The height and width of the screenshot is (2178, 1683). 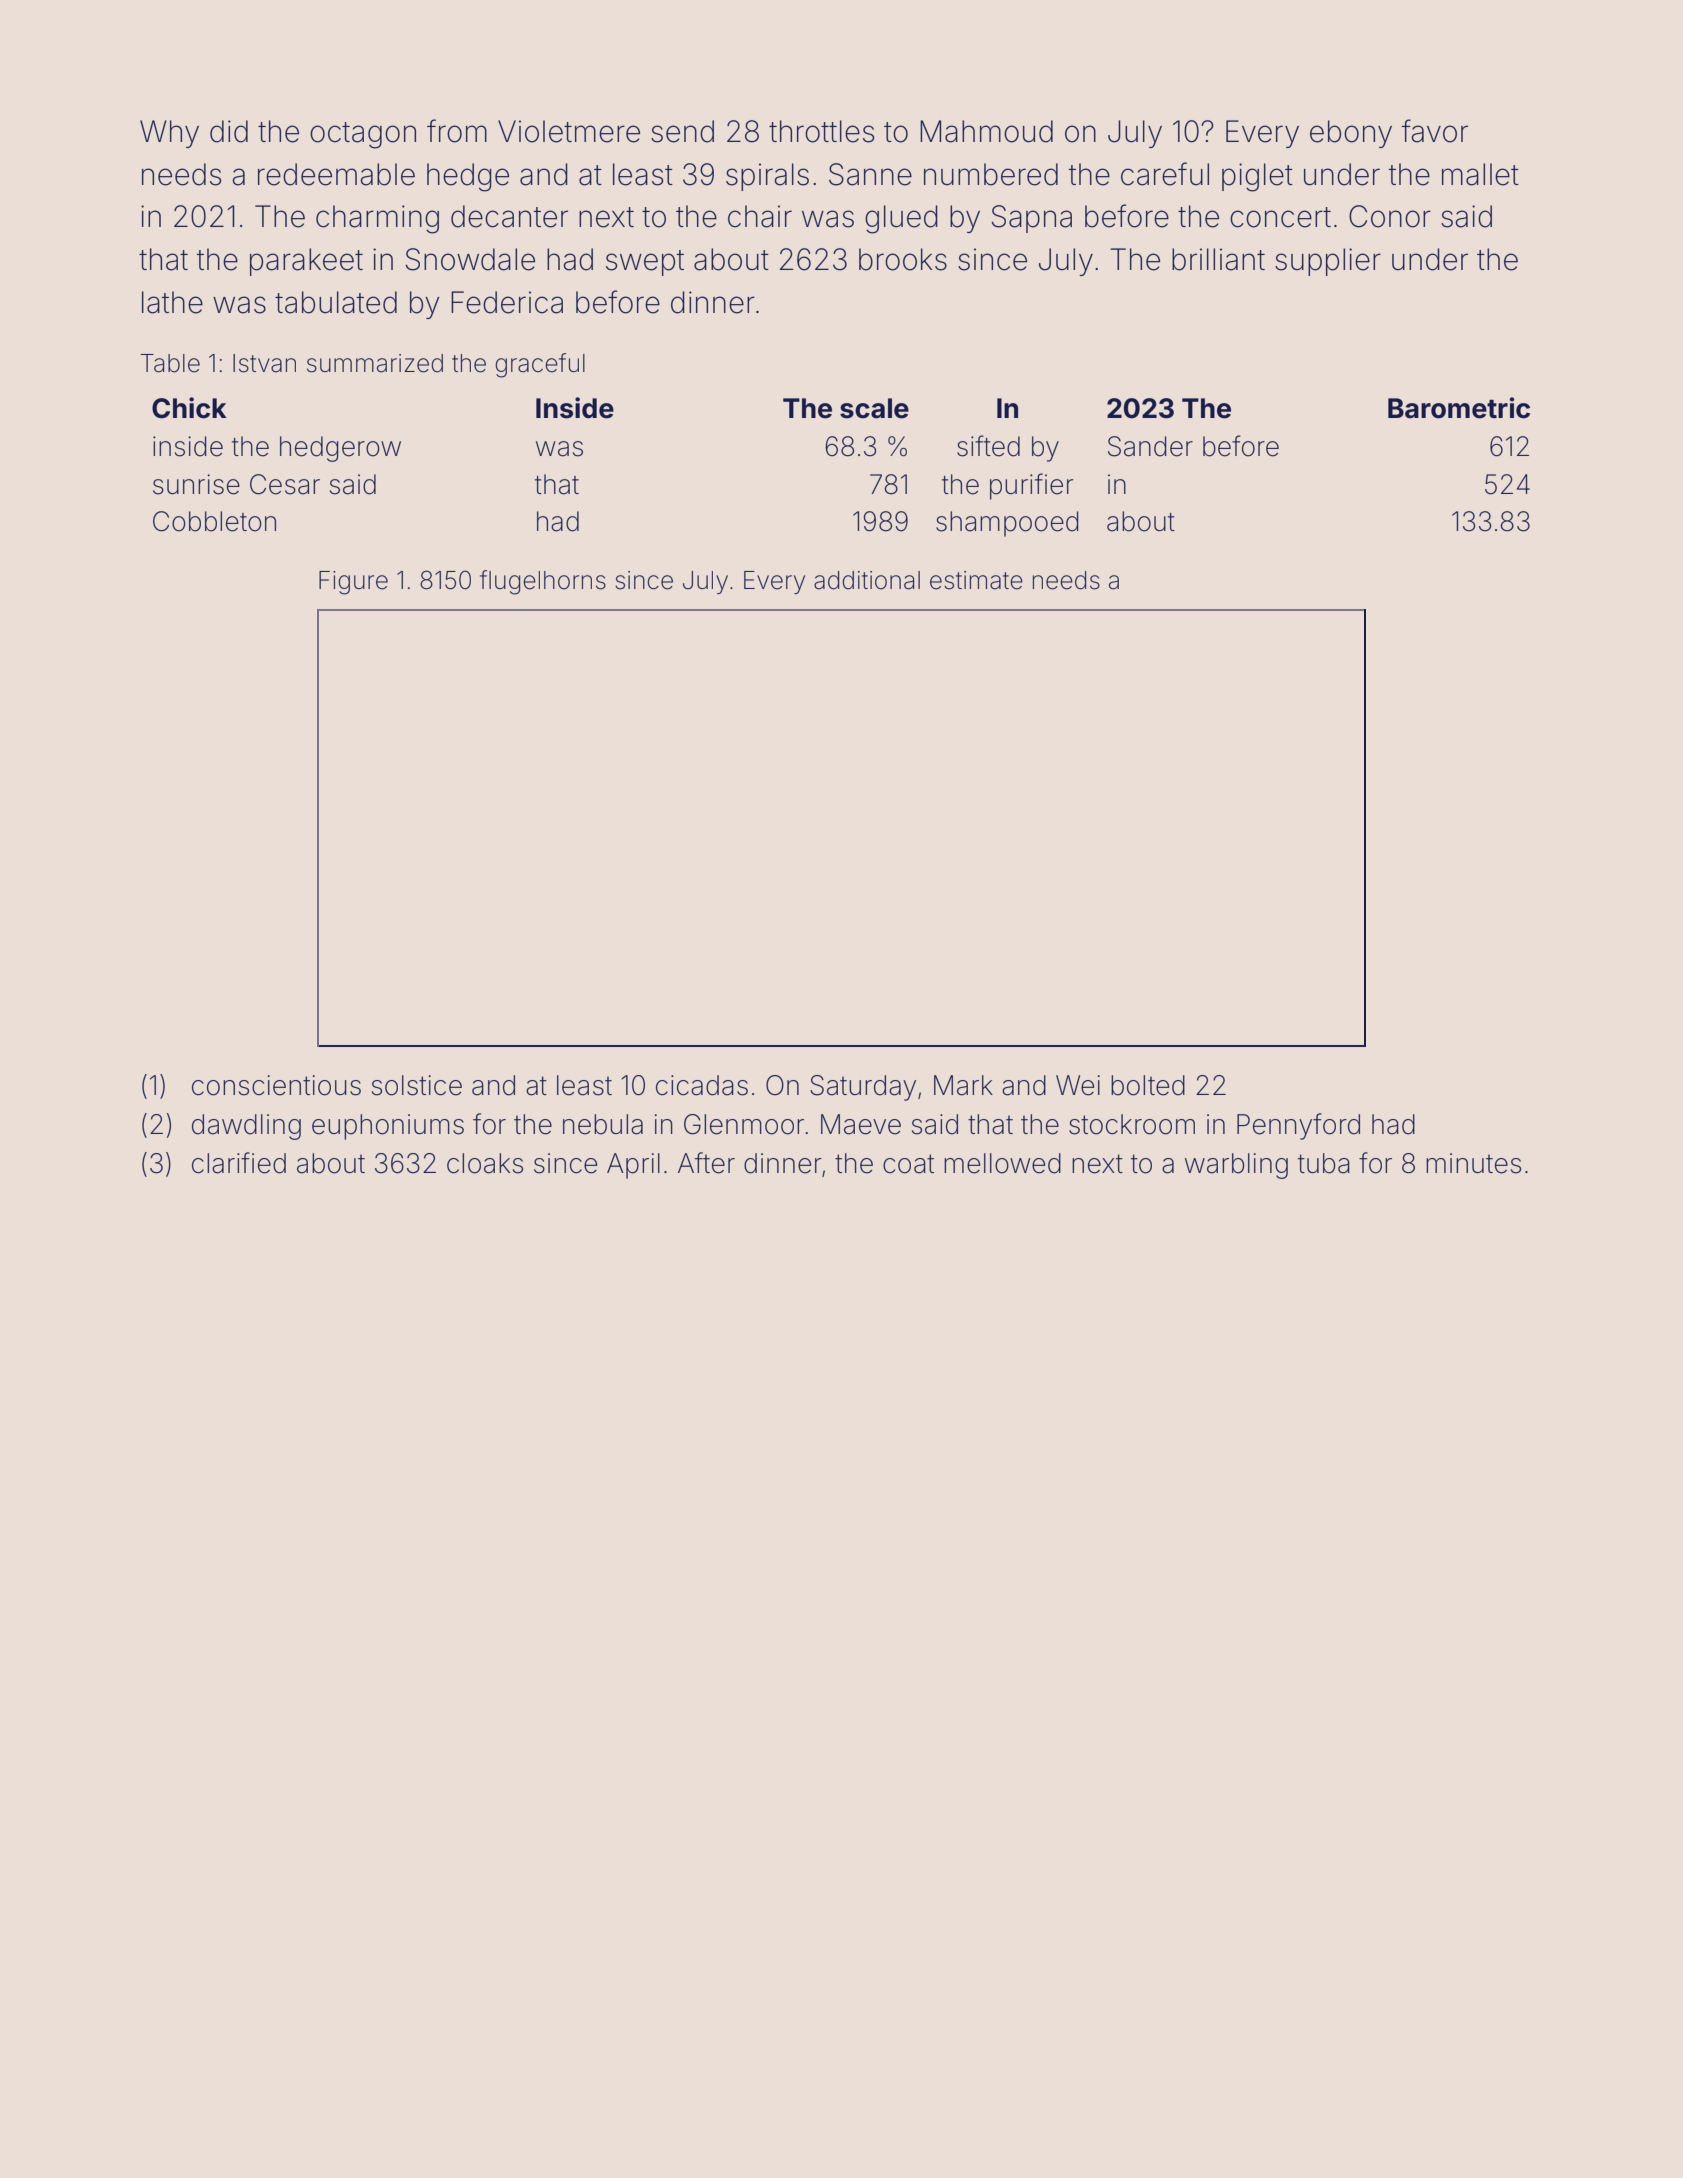 I want to click on Barometric, so click(x=1459, y=408).
